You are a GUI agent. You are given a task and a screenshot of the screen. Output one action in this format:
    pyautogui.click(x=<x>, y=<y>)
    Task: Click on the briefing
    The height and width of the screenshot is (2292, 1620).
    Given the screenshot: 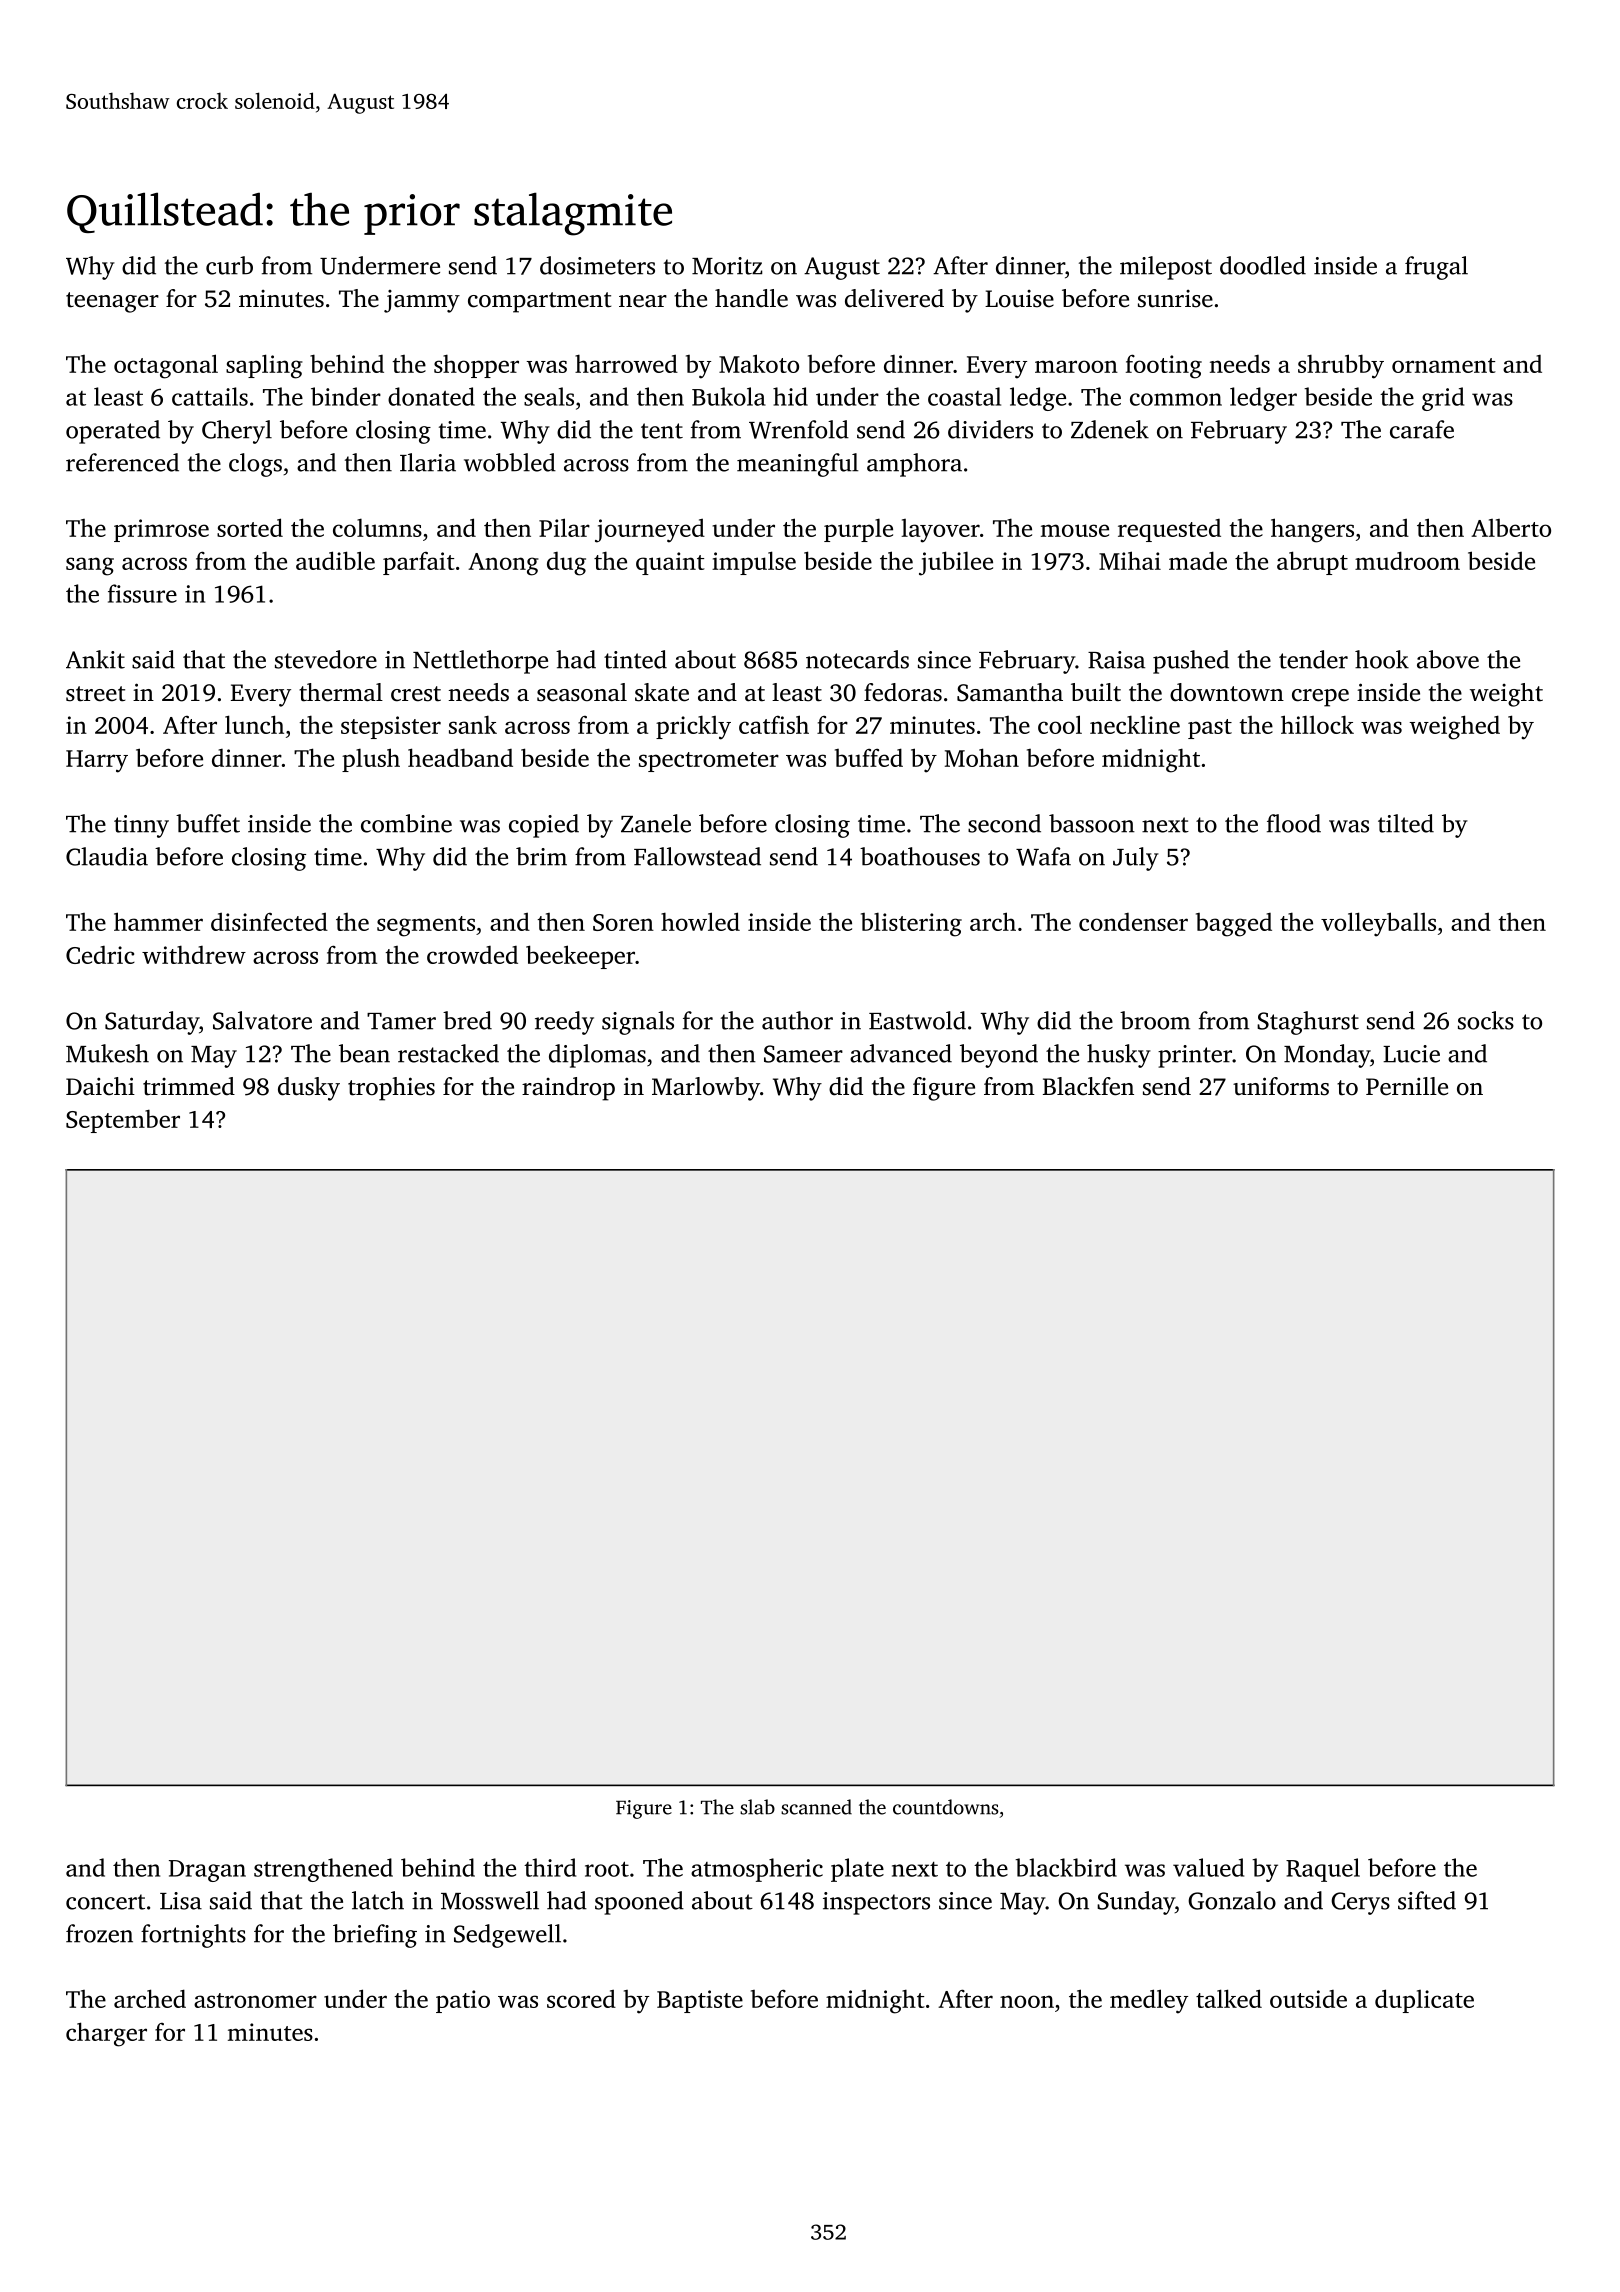 What is the action you would take?
    pyautogui.click(x=375, y=1936)
